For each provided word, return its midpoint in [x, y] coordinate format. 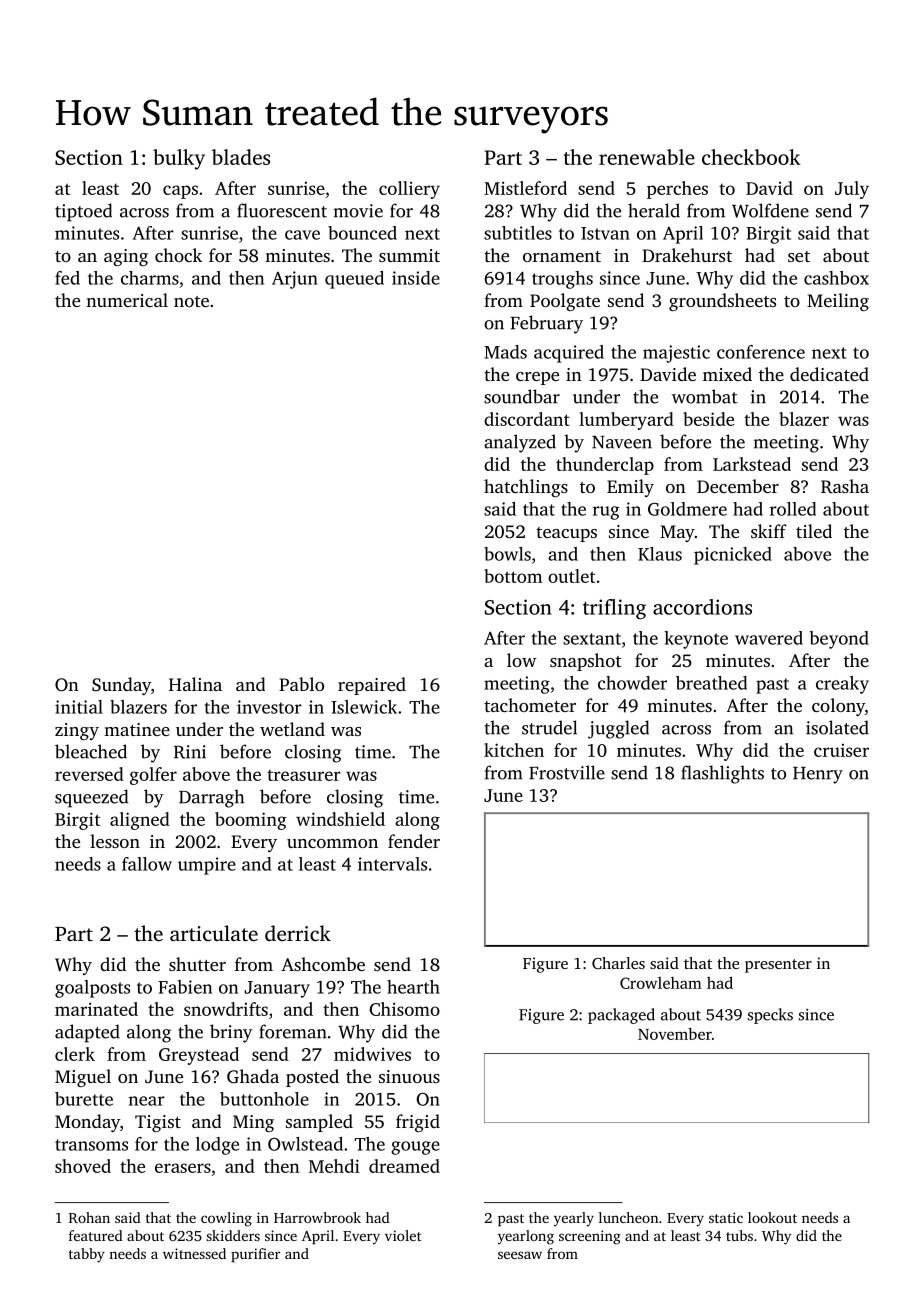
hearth [413, 987]
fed [67, 278]
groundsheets [722, 302]
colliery [409, 190]
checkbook [751, 157]
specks [770, 1016]
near [147, 1101]
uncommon [332, 843]
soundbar [522, 396]
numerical [127, 300]
